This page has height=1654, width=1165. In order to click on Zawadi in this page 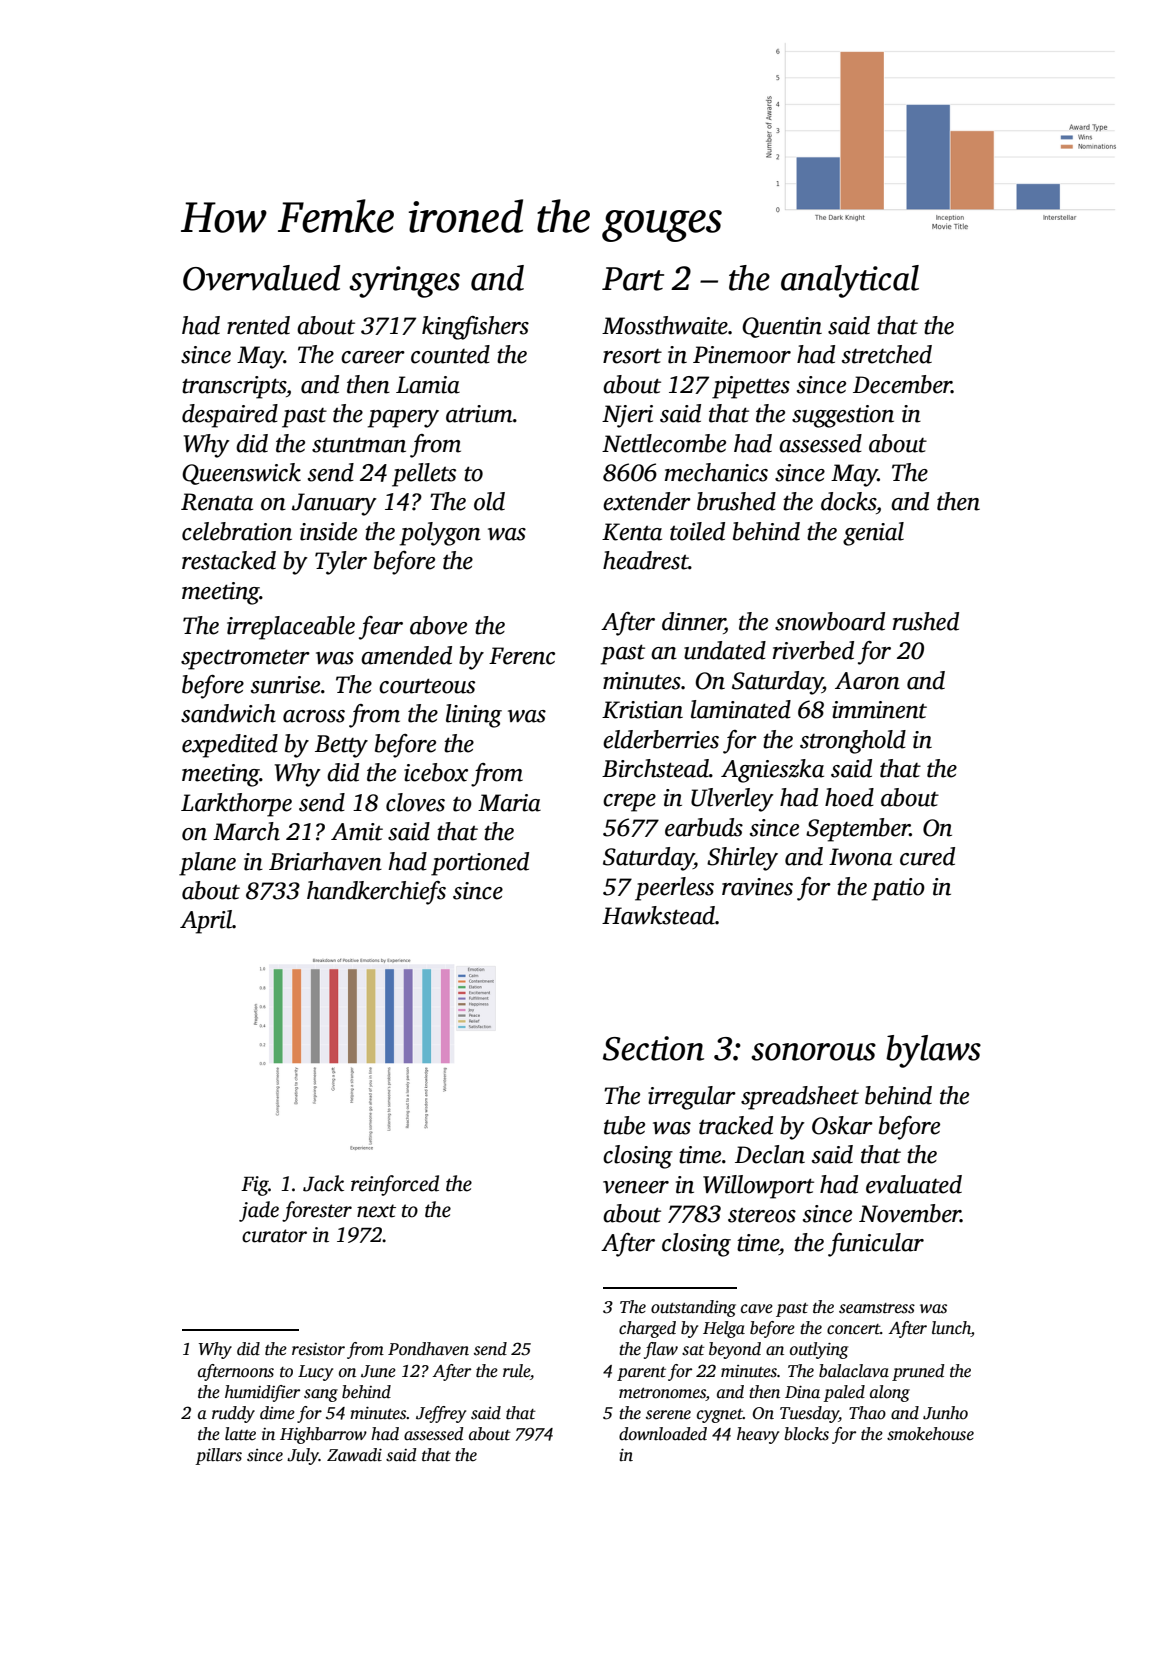, I will do `click(354, 1455)`.
